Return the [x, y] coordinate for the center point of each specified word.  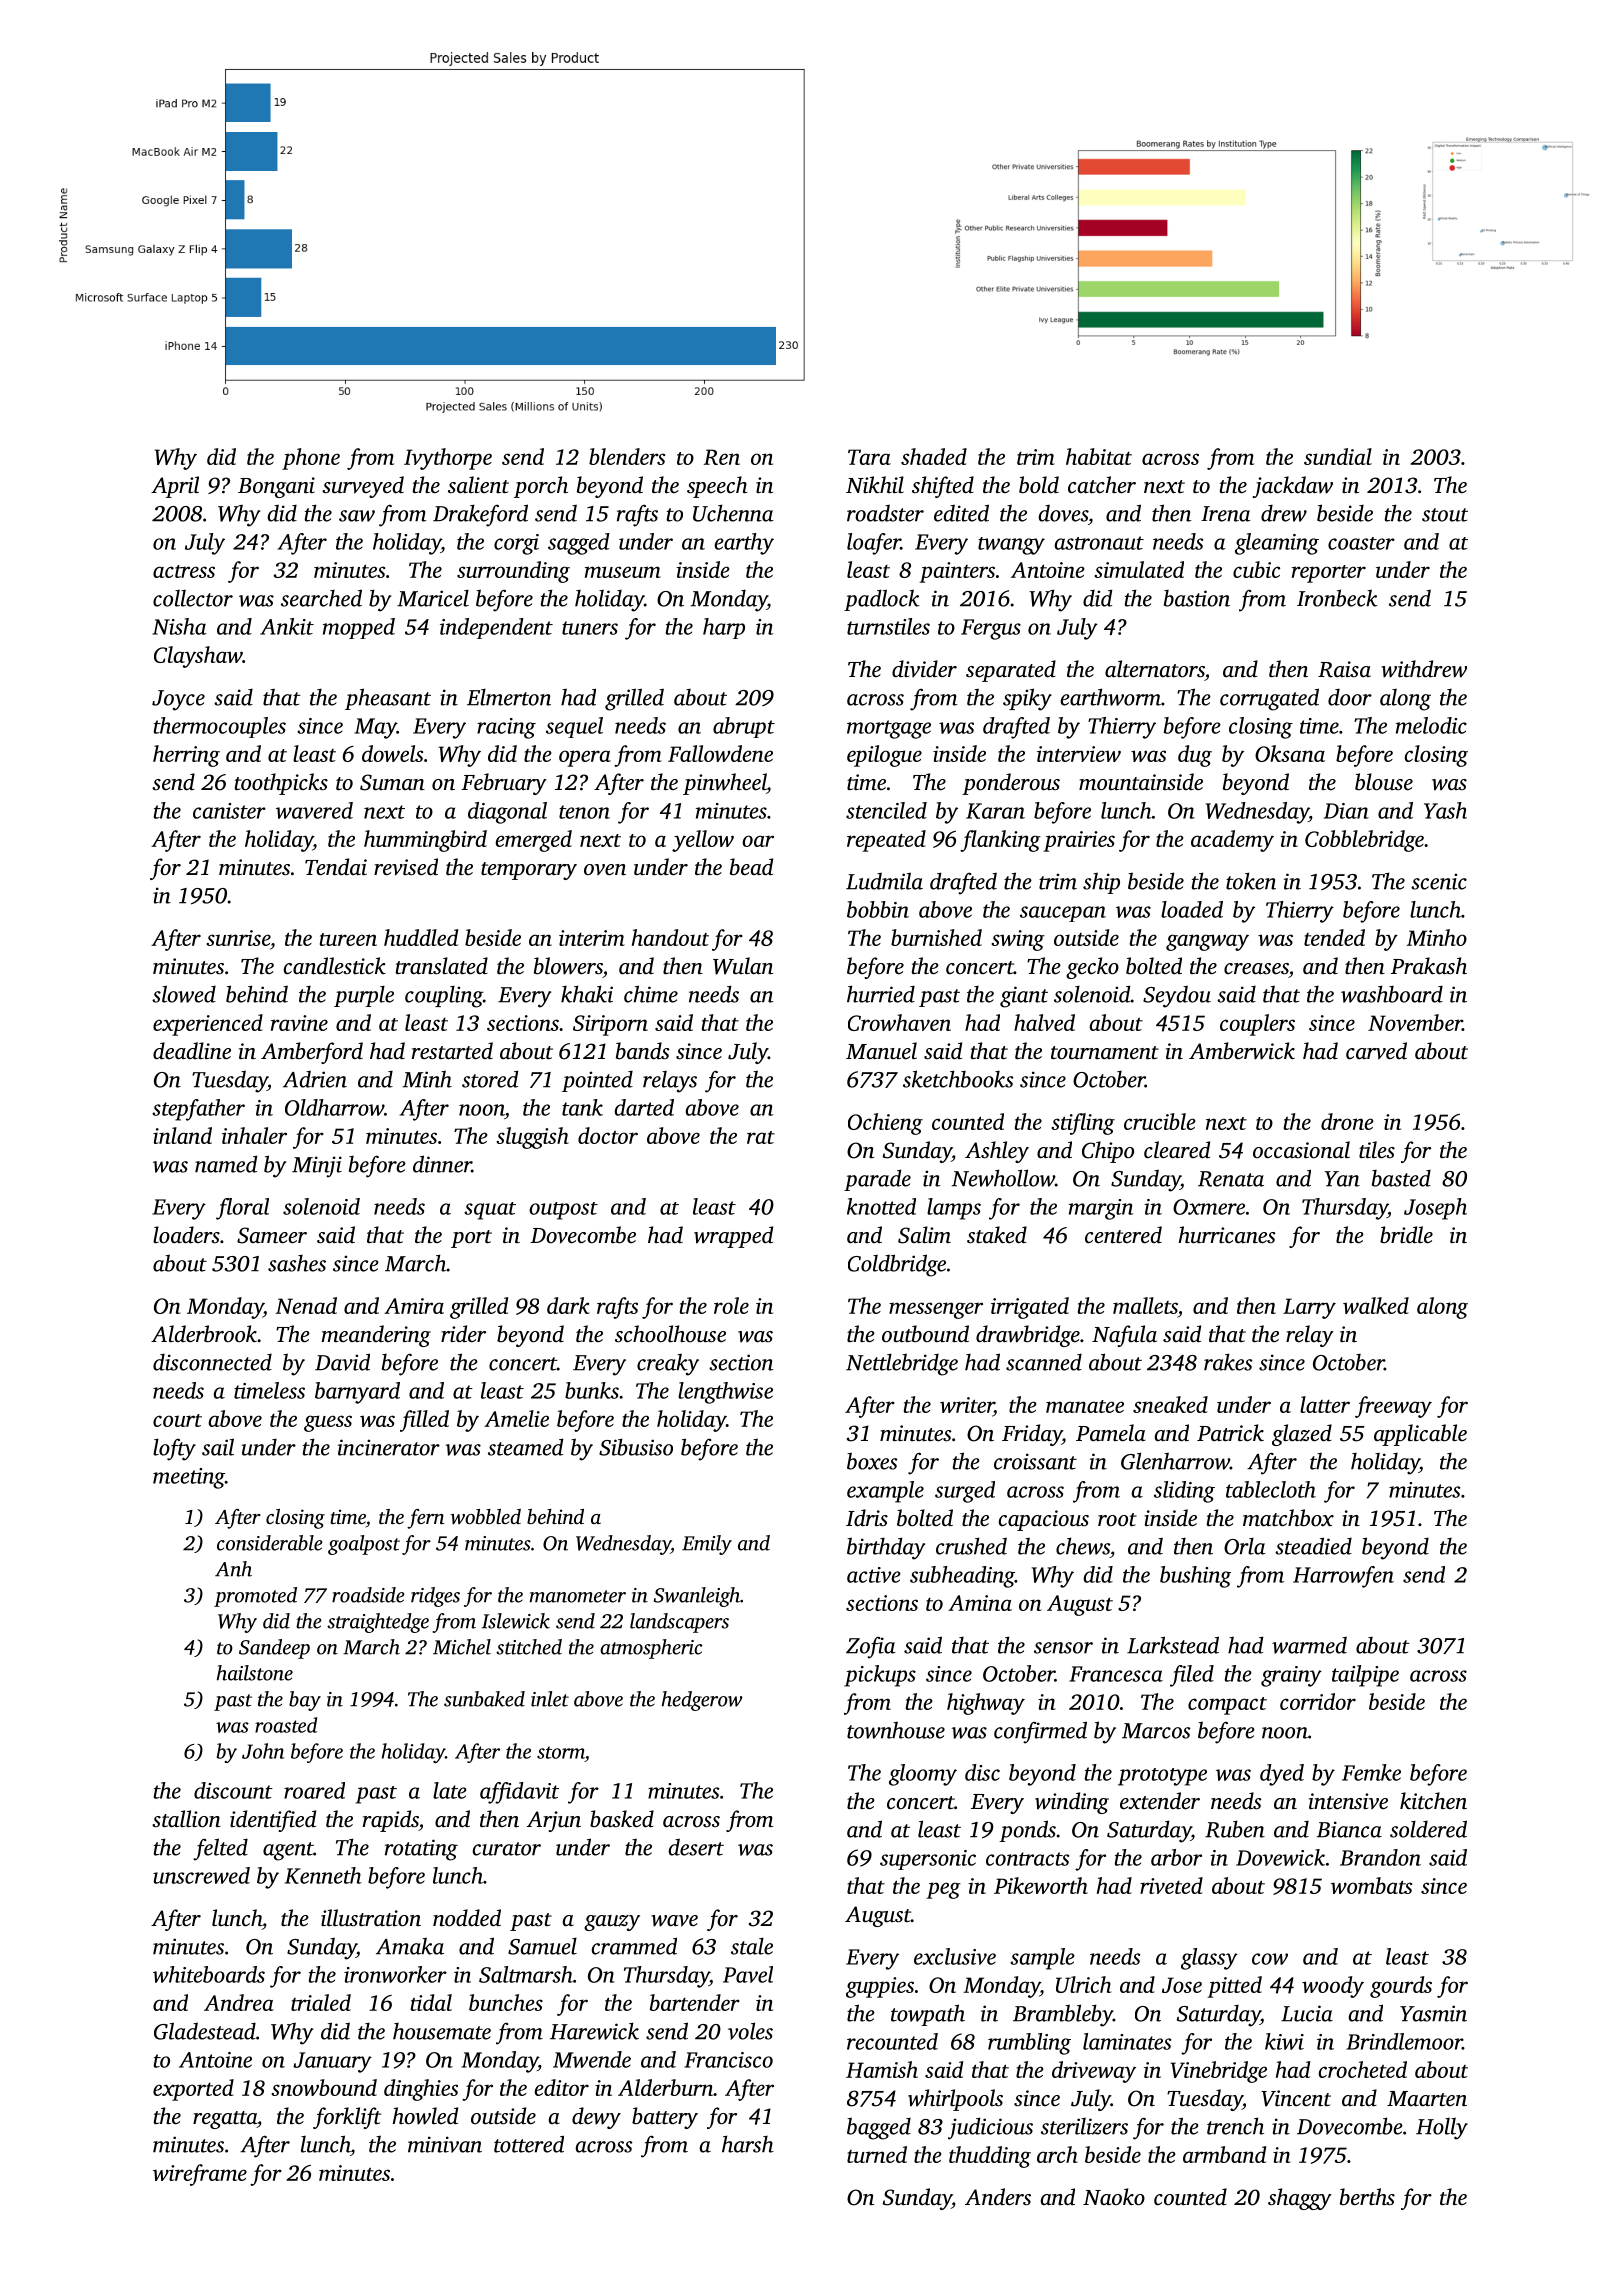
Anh [233, 1569]
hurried [881, 994]
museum [623, 572]
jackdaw [1293, 487]
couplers [1257, 1025]
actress [184, 571]
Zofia [871, 1647]
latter [1325, 1404]
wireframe [200, 2175]
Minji [317, 1167]
